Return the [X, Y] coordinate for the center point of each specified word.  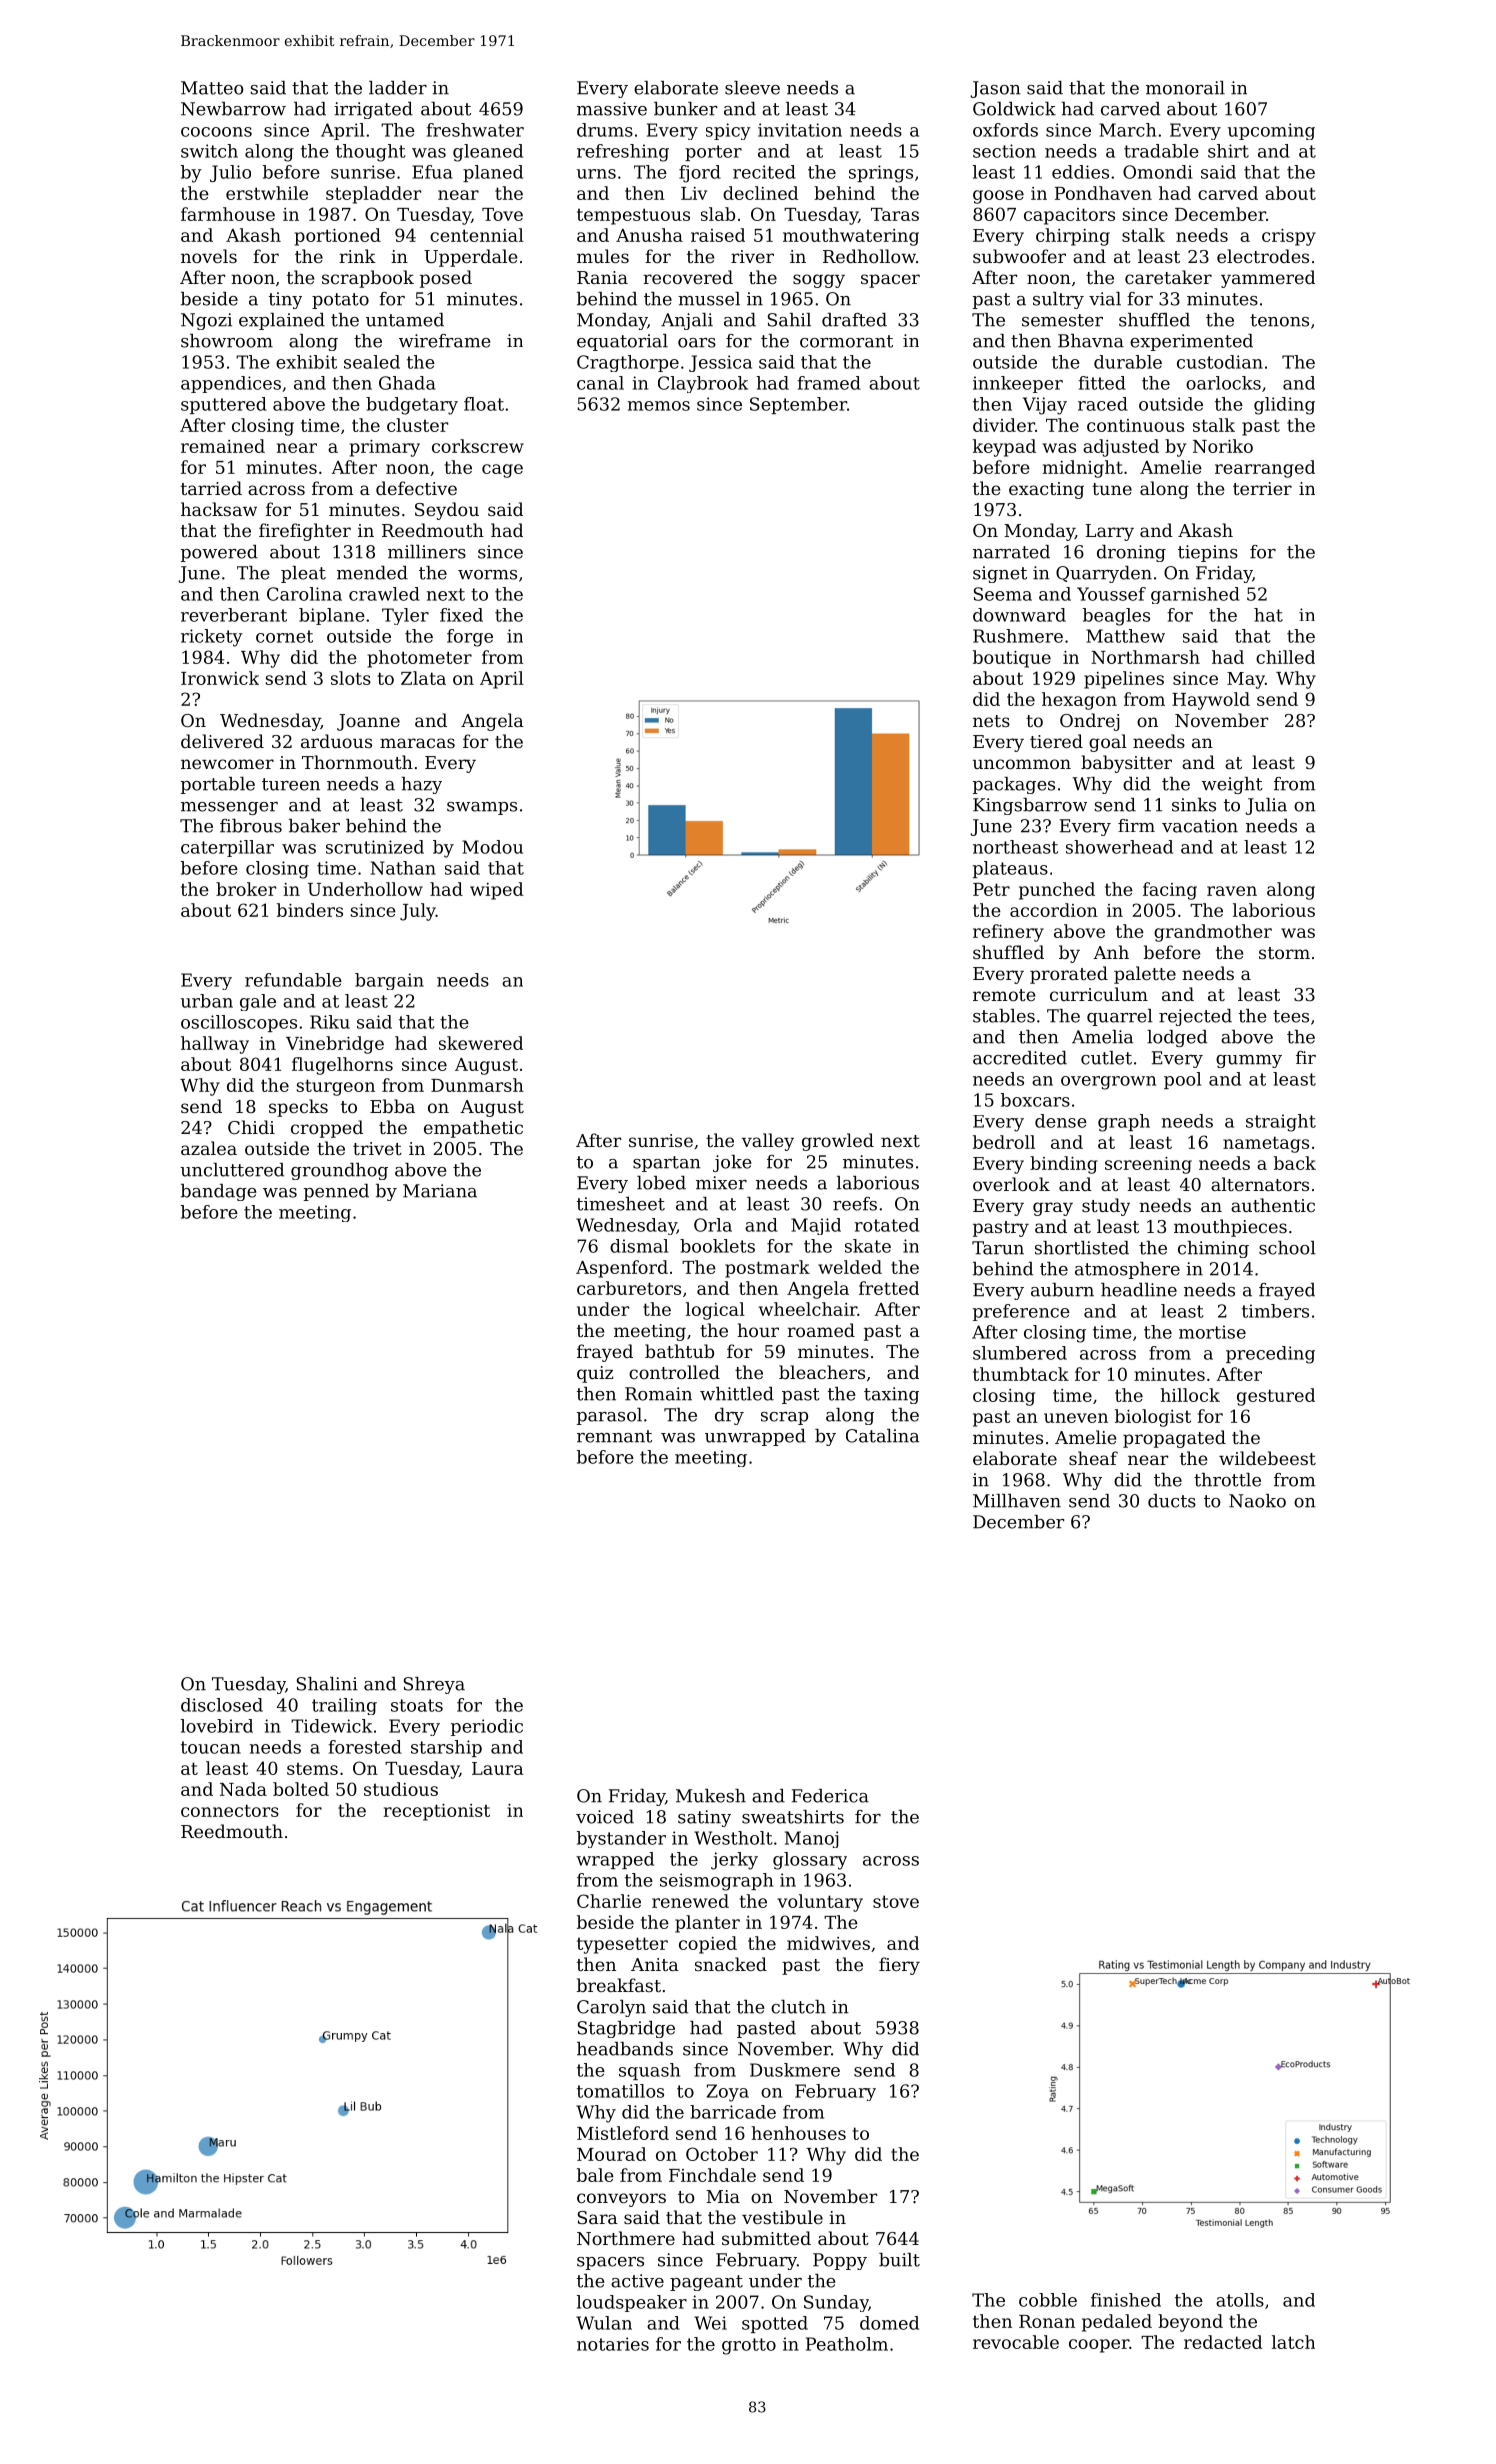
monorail [1185, 88]
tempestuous [633, 216]
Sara [598, 2217]
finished [1126, 2300]
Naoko [1257, 1501]
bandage [219, 1192]
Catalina [882, 1436]
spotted [775, 2324]
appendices [231, 384]
